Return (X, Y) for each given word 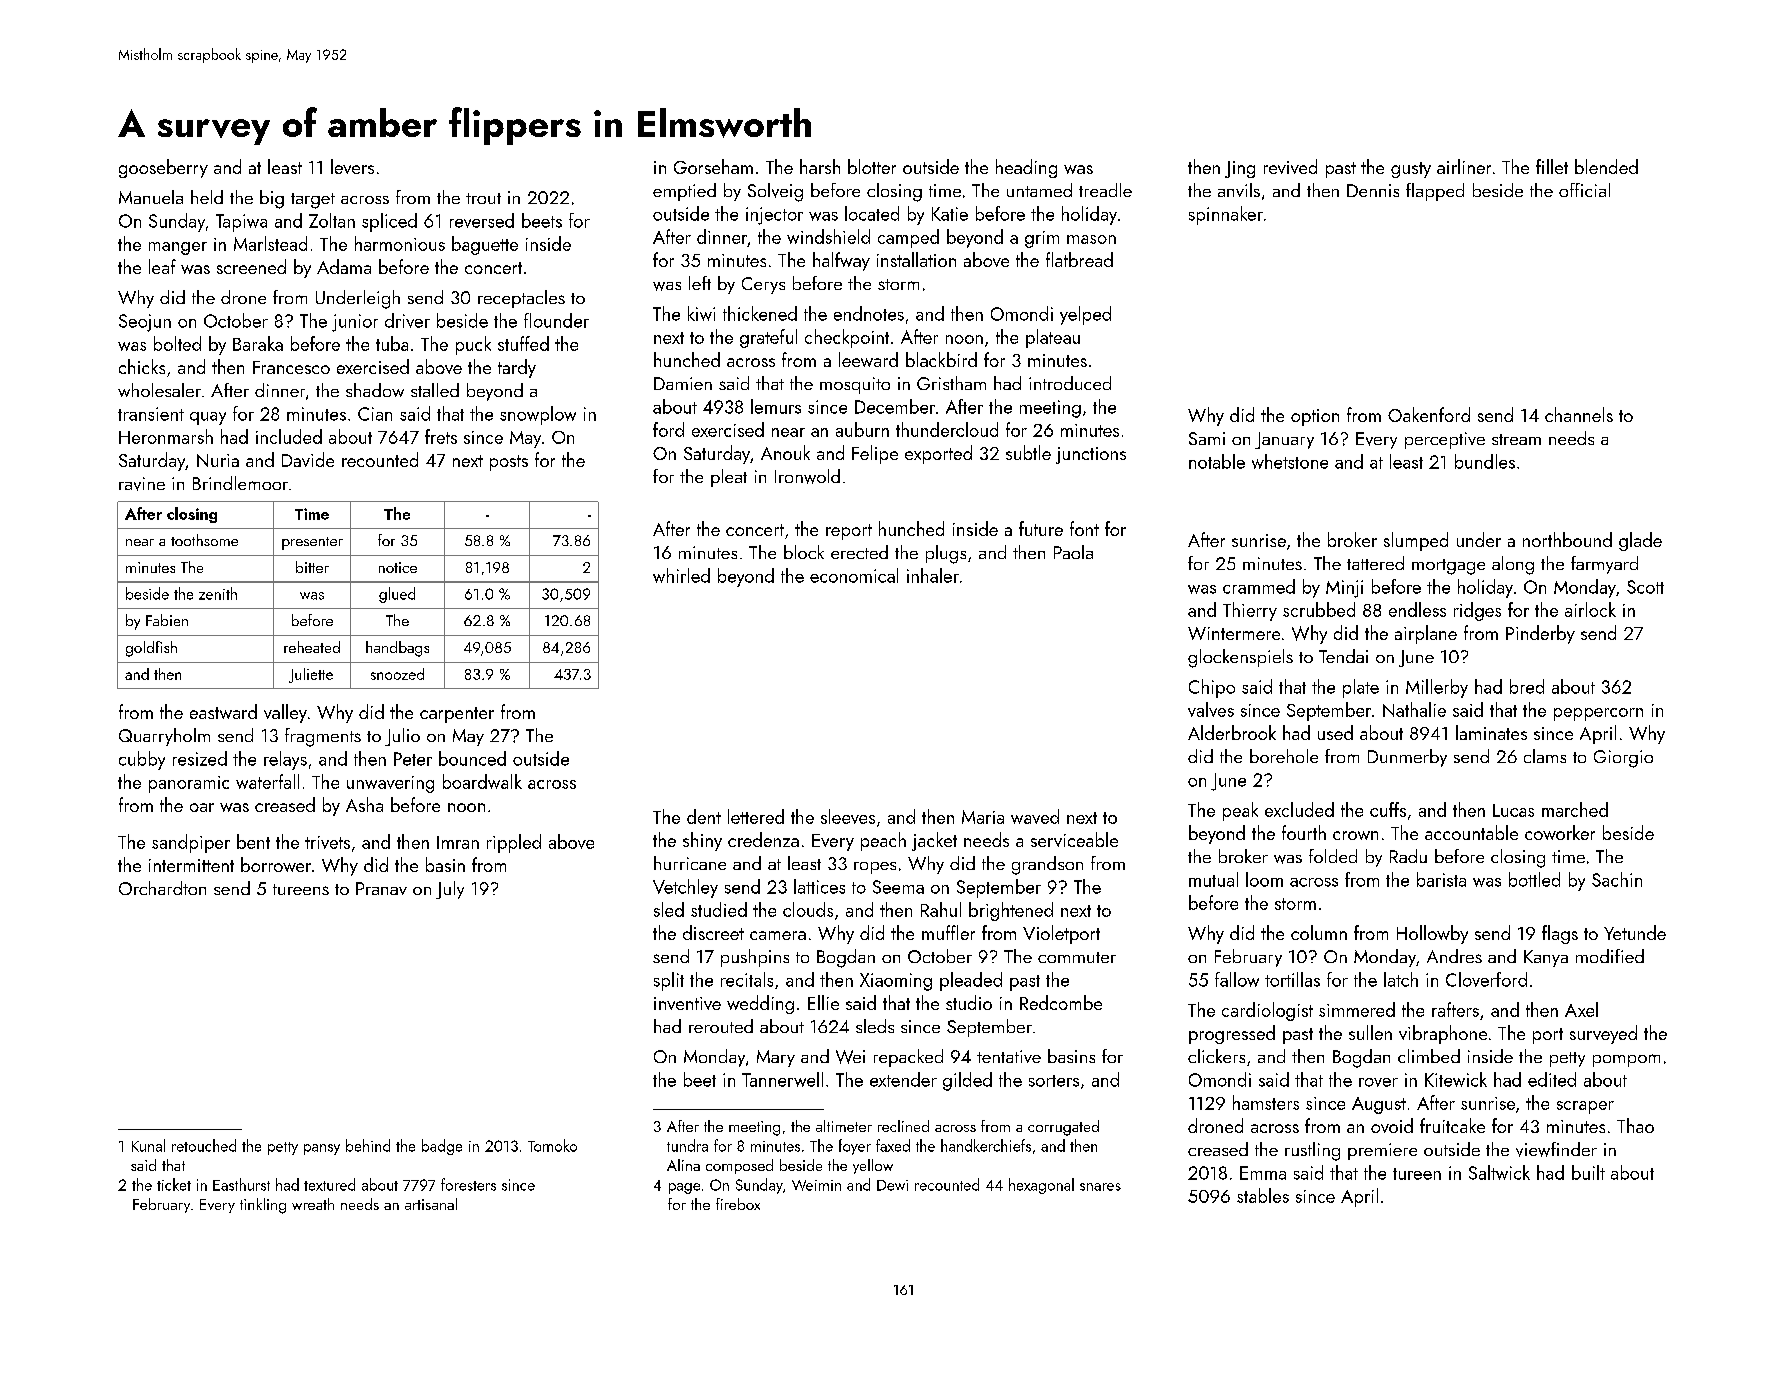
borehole (1284, 756)
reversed (482, 220)
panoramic (189, 784)
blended (1606, 166)
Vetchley (685, 888)
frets (441, 436)
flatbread (1079, 259)
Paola (1073, 552)
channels (1579, 414)
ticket (174, 1184)
